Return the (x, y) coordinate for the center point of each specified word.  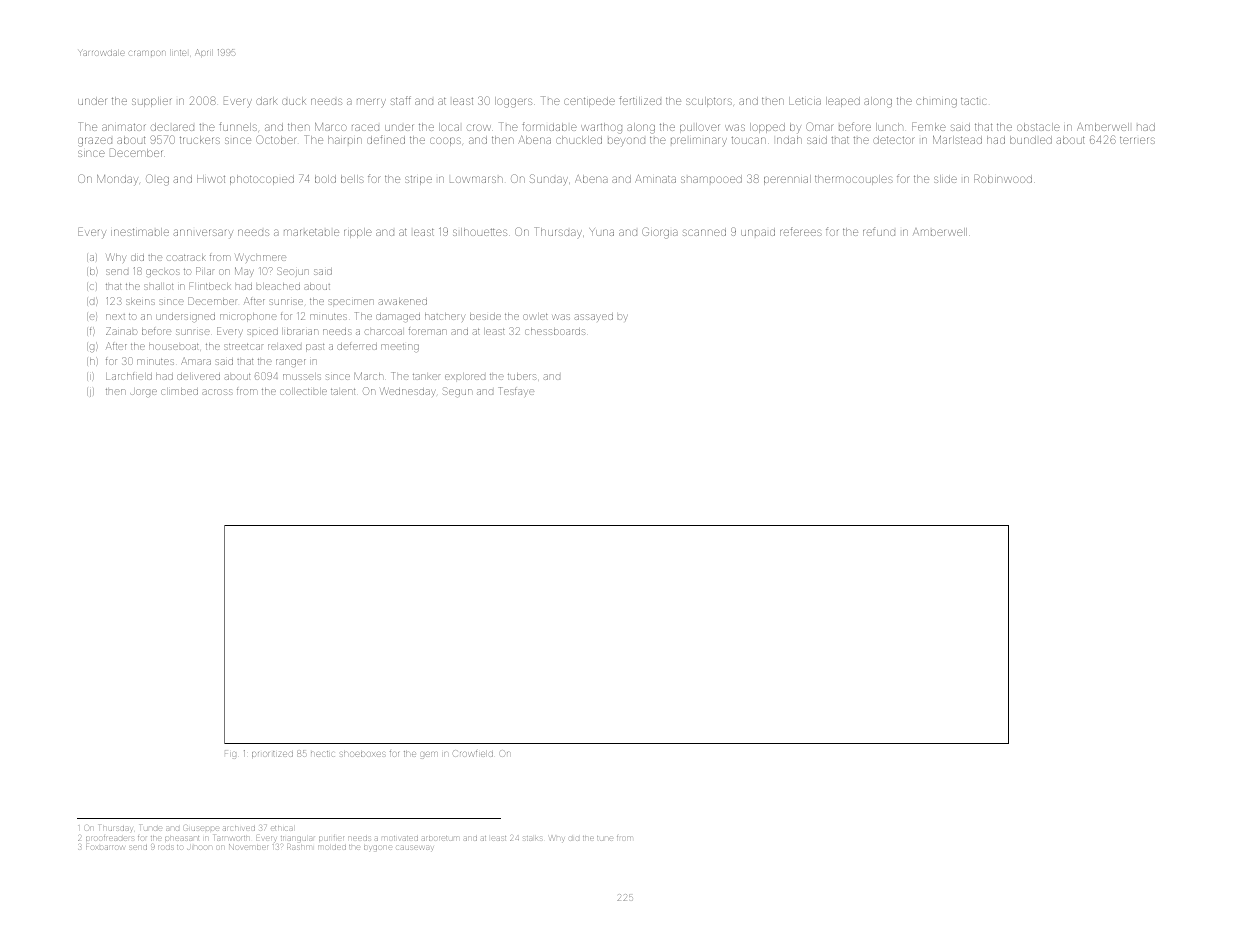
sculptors (709, 102)
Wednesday (407, 392)
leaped (843, 102)
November (248, 847)
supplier (152, 102)
